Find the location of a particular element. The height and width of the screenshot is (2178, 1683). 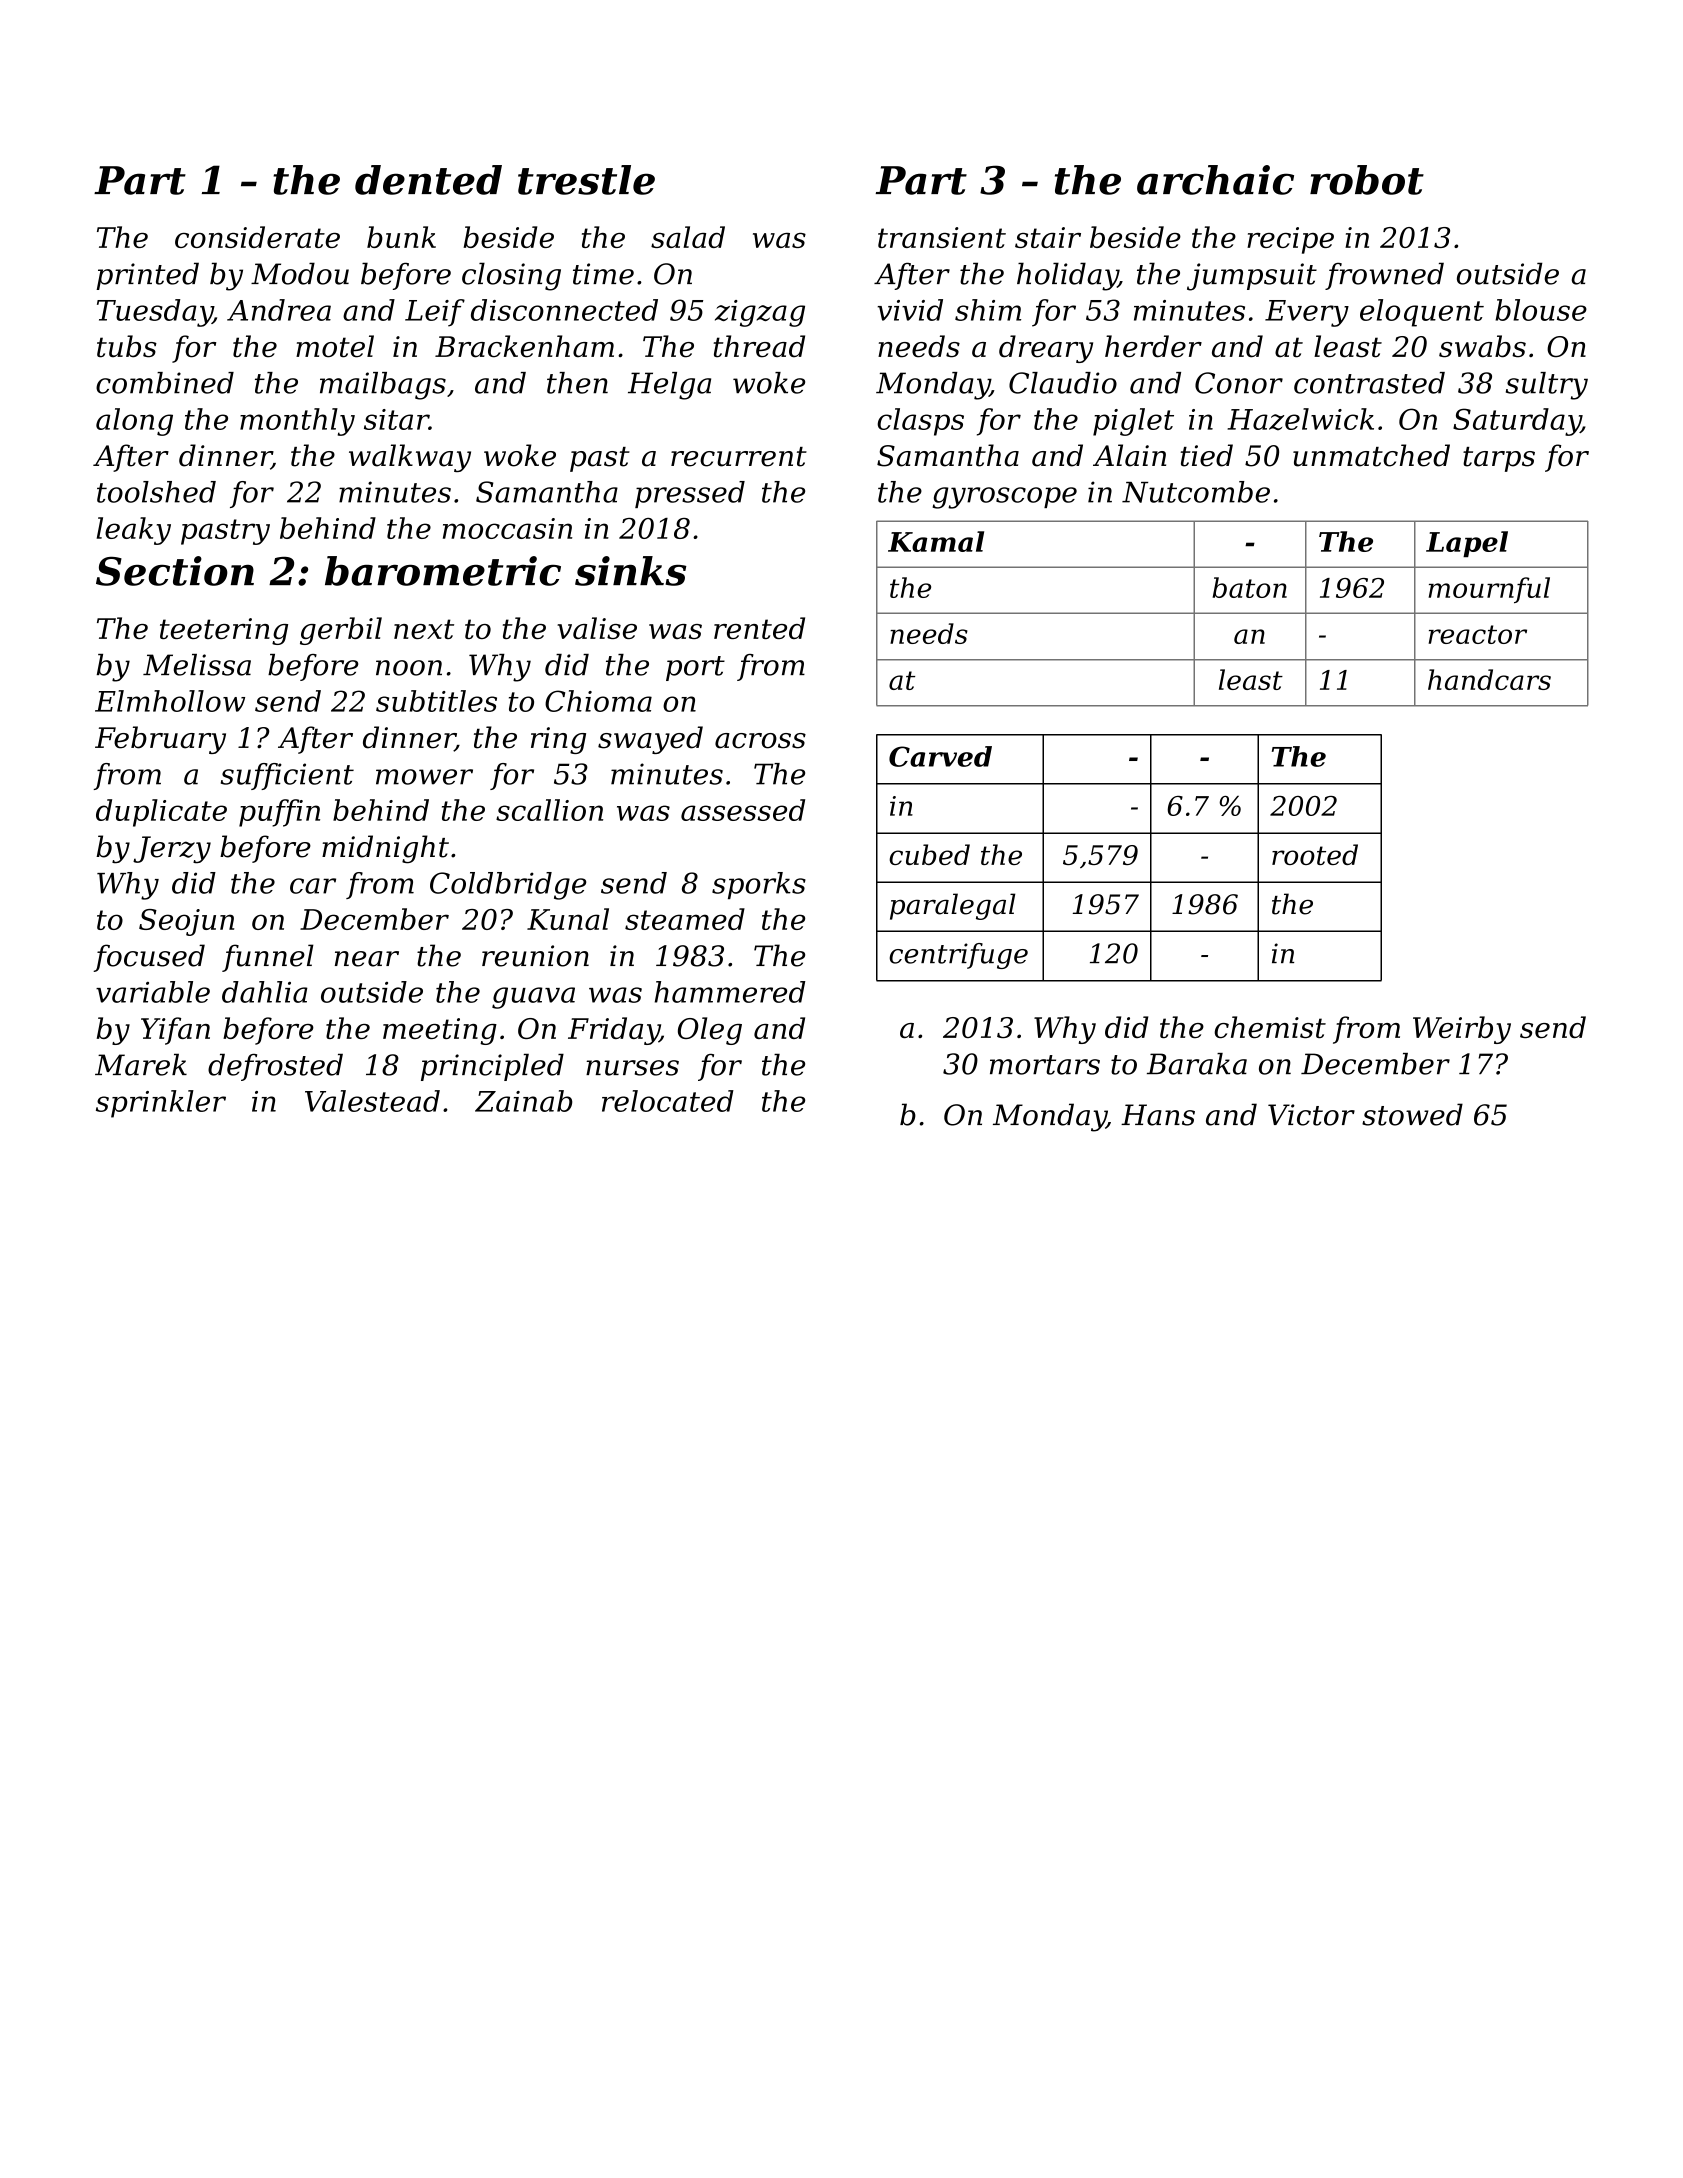

duplicate is located at coordinates (161, 813).
